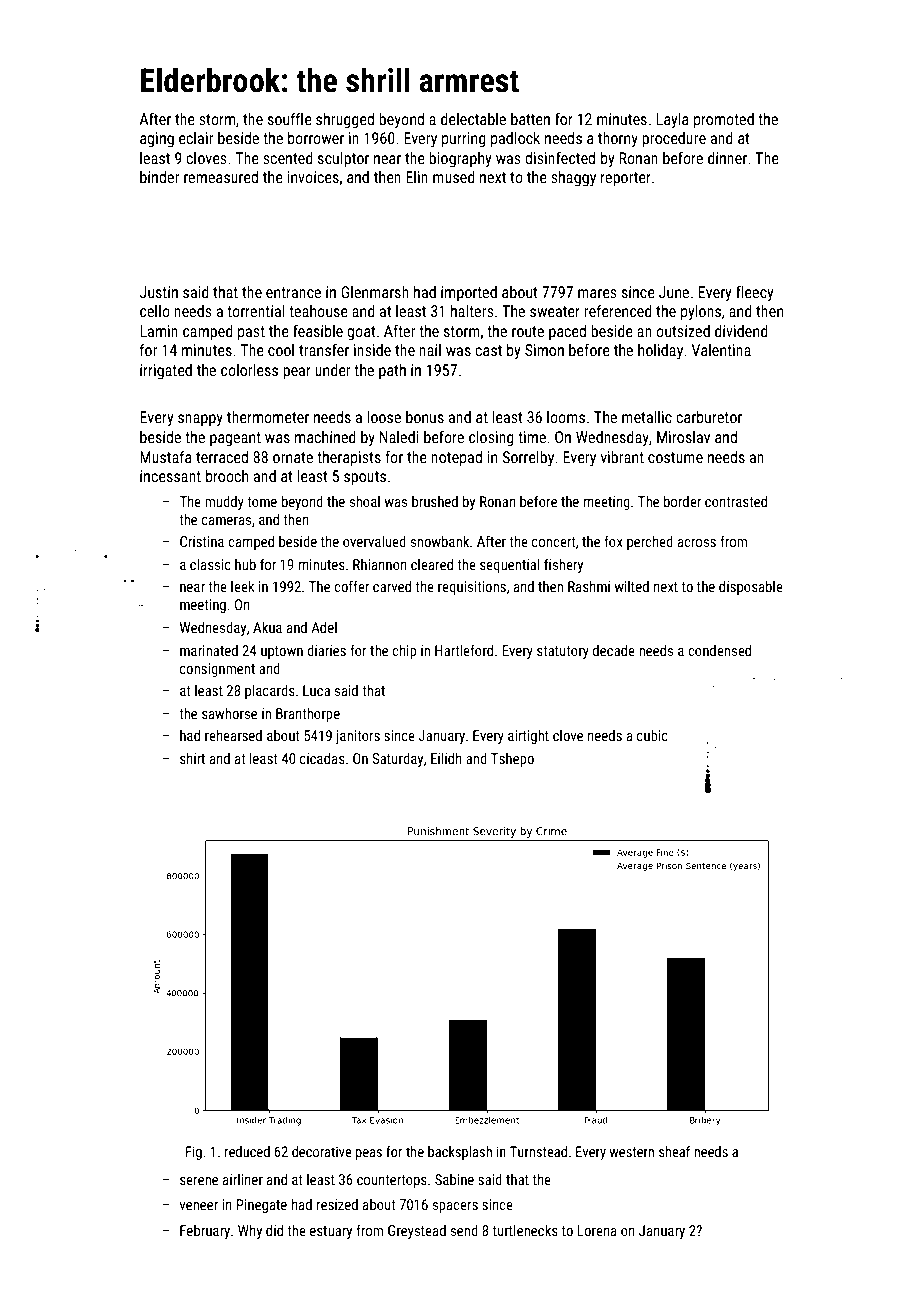 This screenshot has height=1314, width=924. I want to click on vibrant, so click(622, 457).
